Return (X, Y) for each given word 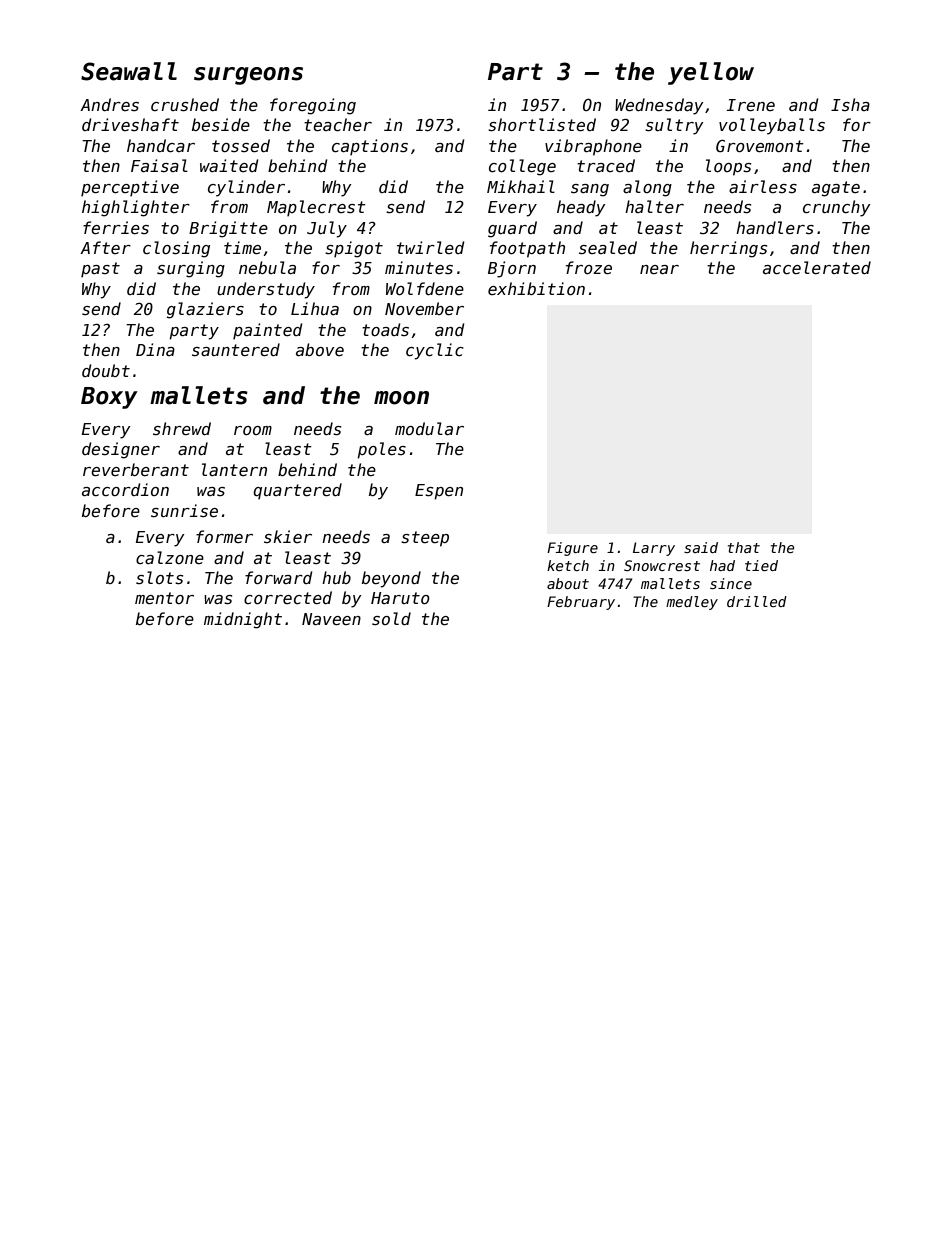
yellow (711, 73)
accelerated (817, 267)
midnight (243, 620)
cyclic (435, 351)
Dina (155, 349)
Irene (751, 105)
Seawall (129, 71)
